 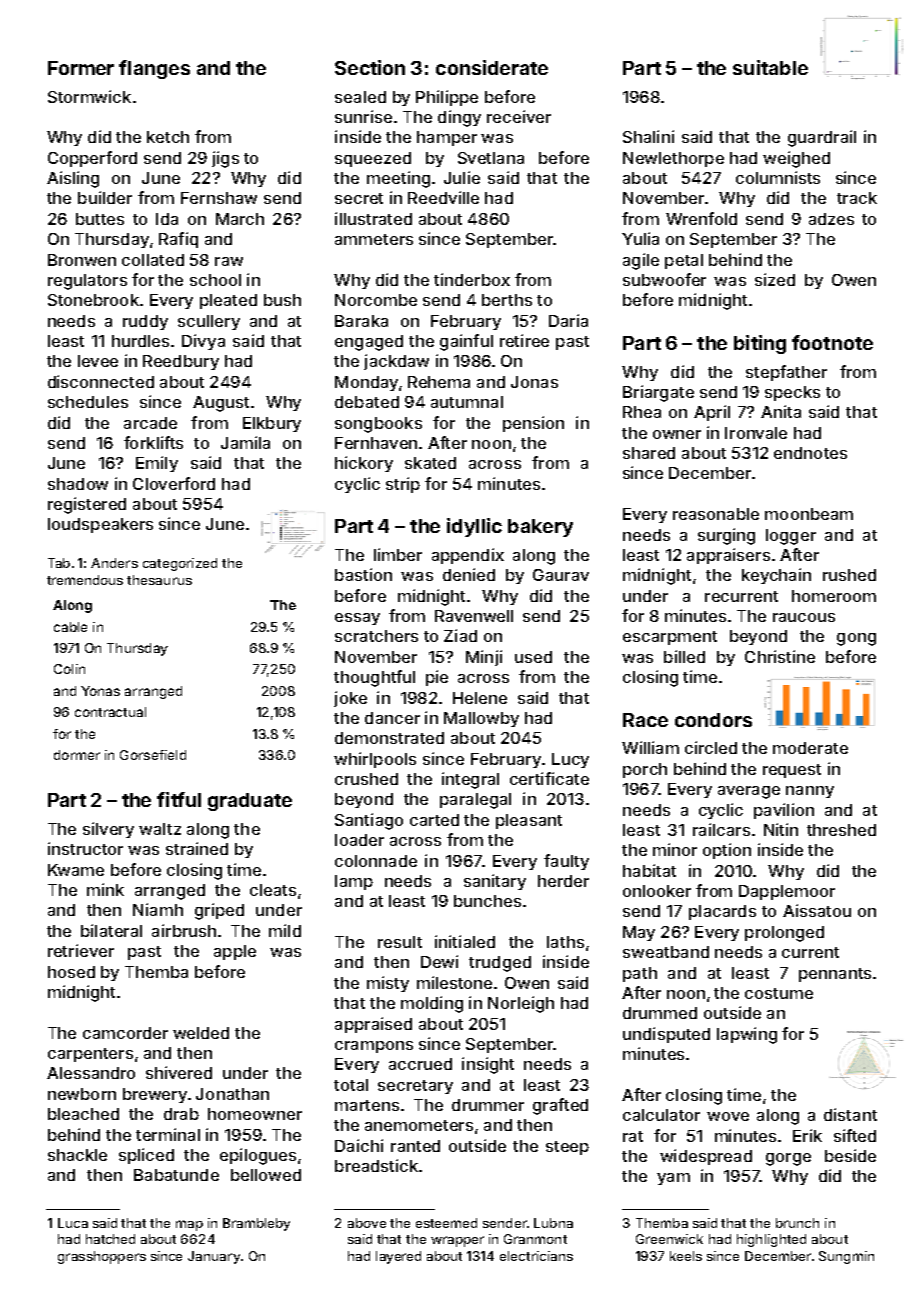 What do you see at coordinates (77, 1155) in the image?
I see `shackle` at bounding box center [77, 1155].
